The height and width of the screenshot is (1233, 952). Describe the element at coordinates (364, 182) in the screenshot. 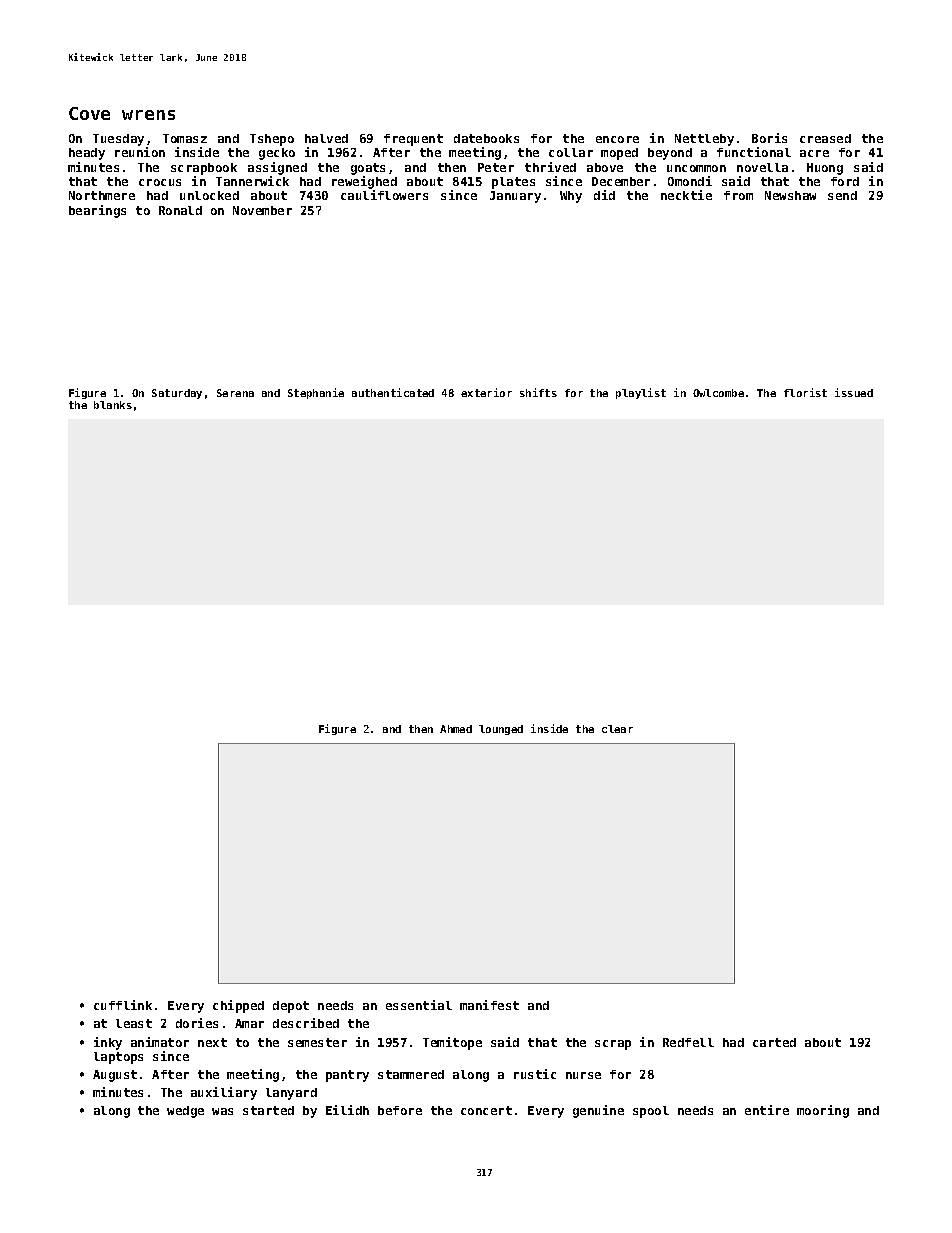

I see `reweighed` at that location.
